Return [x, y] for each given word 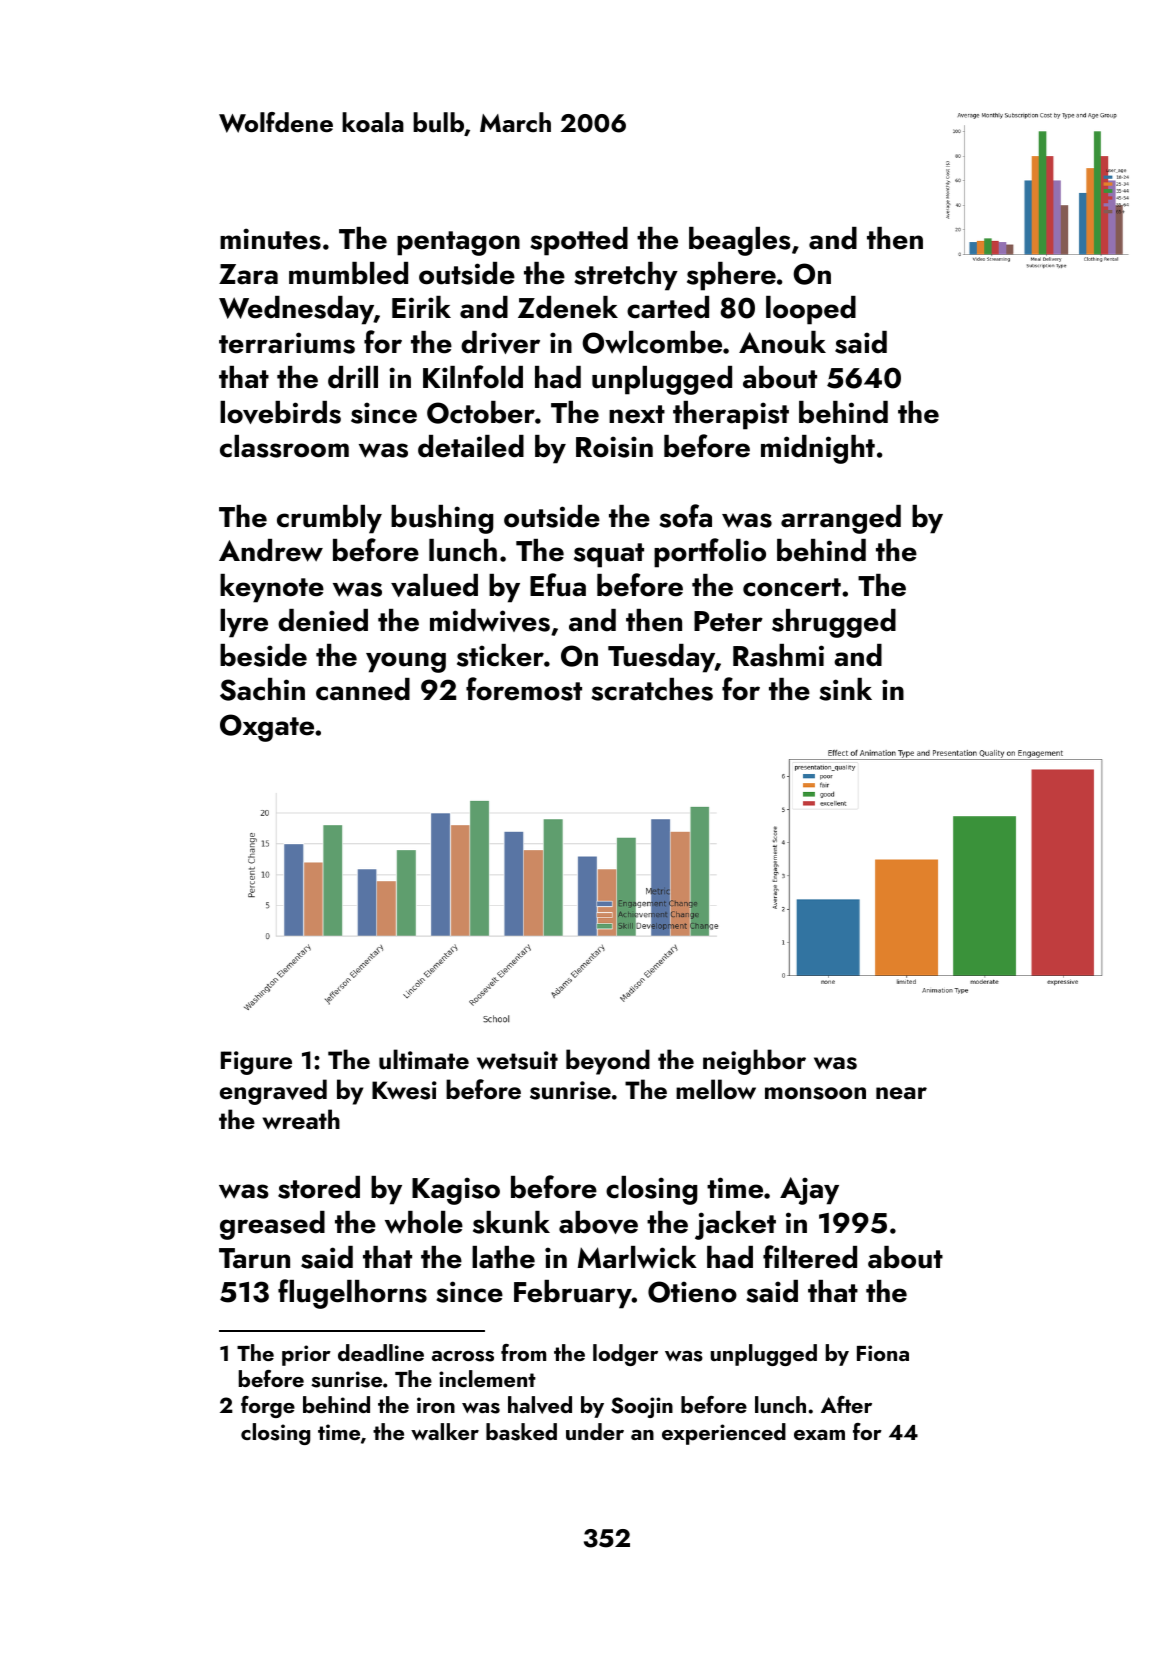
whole [424, 1222]
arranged [841, 519]
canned [363, 689]
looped [811, 310]
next [637, 414]
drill [353, 377]
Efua [558, 585]
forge [268, 1407]
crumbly [329, 519]
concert [792, 587]
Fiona [883, 1353]
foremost [524, 689]
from [523, 1352]
